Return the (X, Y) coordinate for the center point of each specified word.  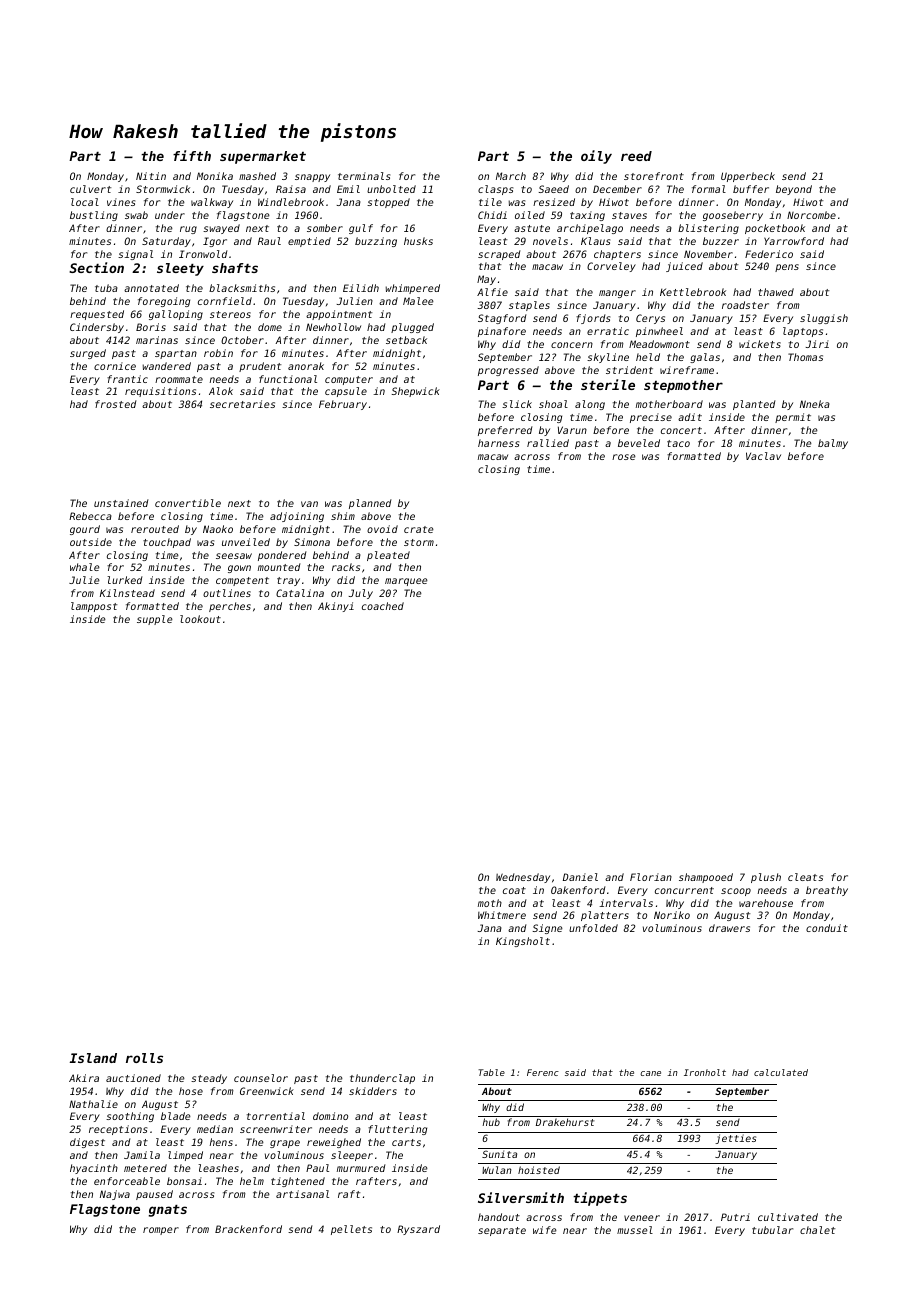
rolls (144, 1058)
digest (87, 1143)
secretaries (242, 404)
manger (617, 294)
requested (97, 315)
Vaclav (763, 456)
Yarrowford (794, 241)
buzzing (376, 242)
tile (490, 202)
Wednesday (523, 878)
